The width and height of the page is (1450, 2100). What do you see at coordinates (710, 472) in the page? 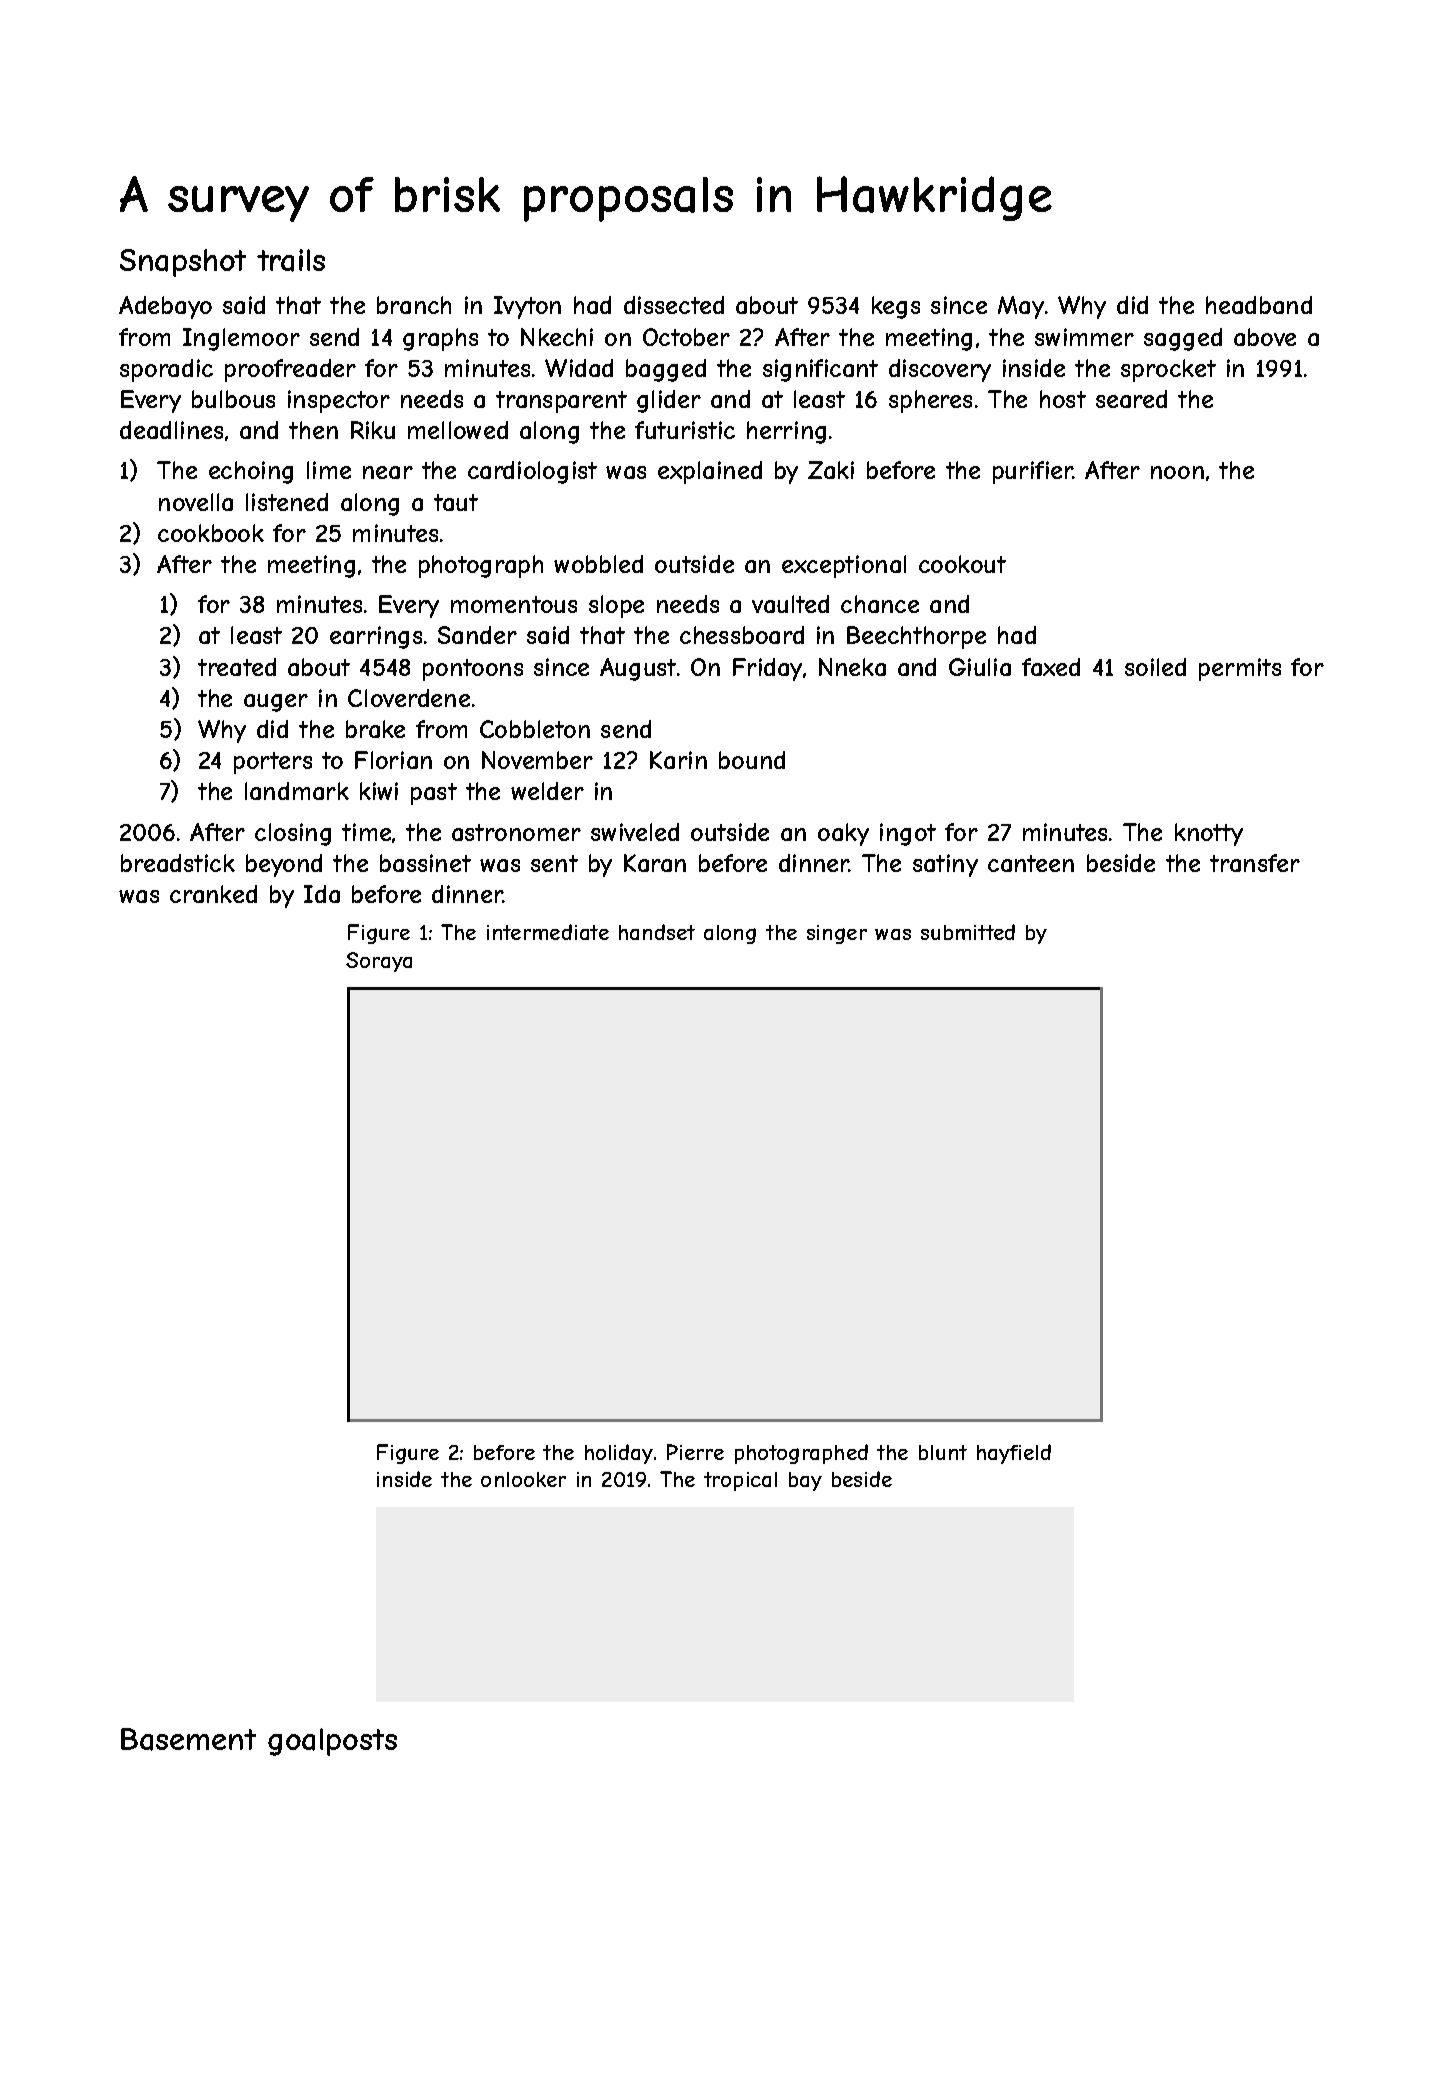
I see `explained` at bounding box center [710, 472].
